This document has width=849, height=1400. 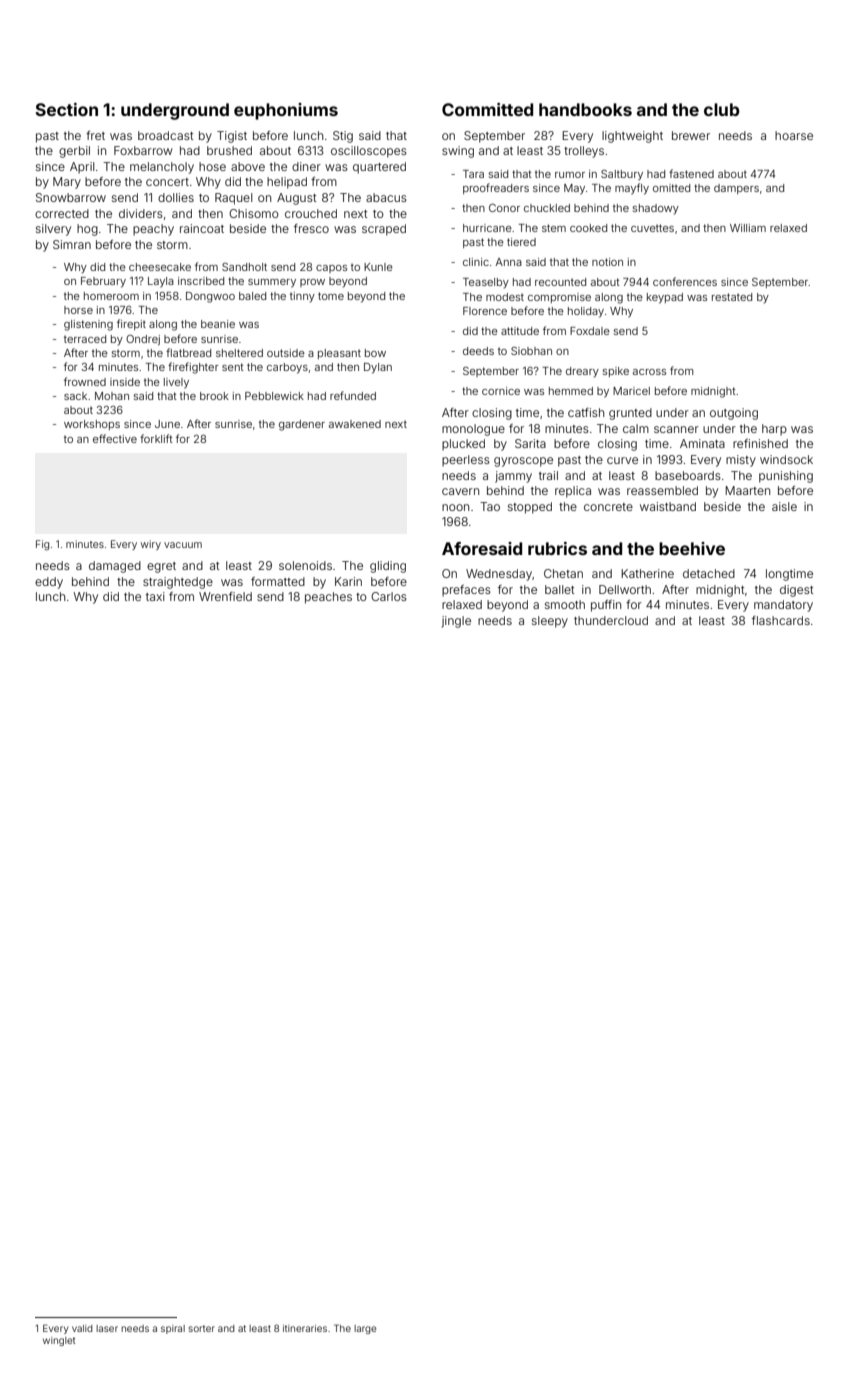 What do you see at coordinates (286, 111) in the document?
I see `euphoniums` at bounding box center [286, 111].
